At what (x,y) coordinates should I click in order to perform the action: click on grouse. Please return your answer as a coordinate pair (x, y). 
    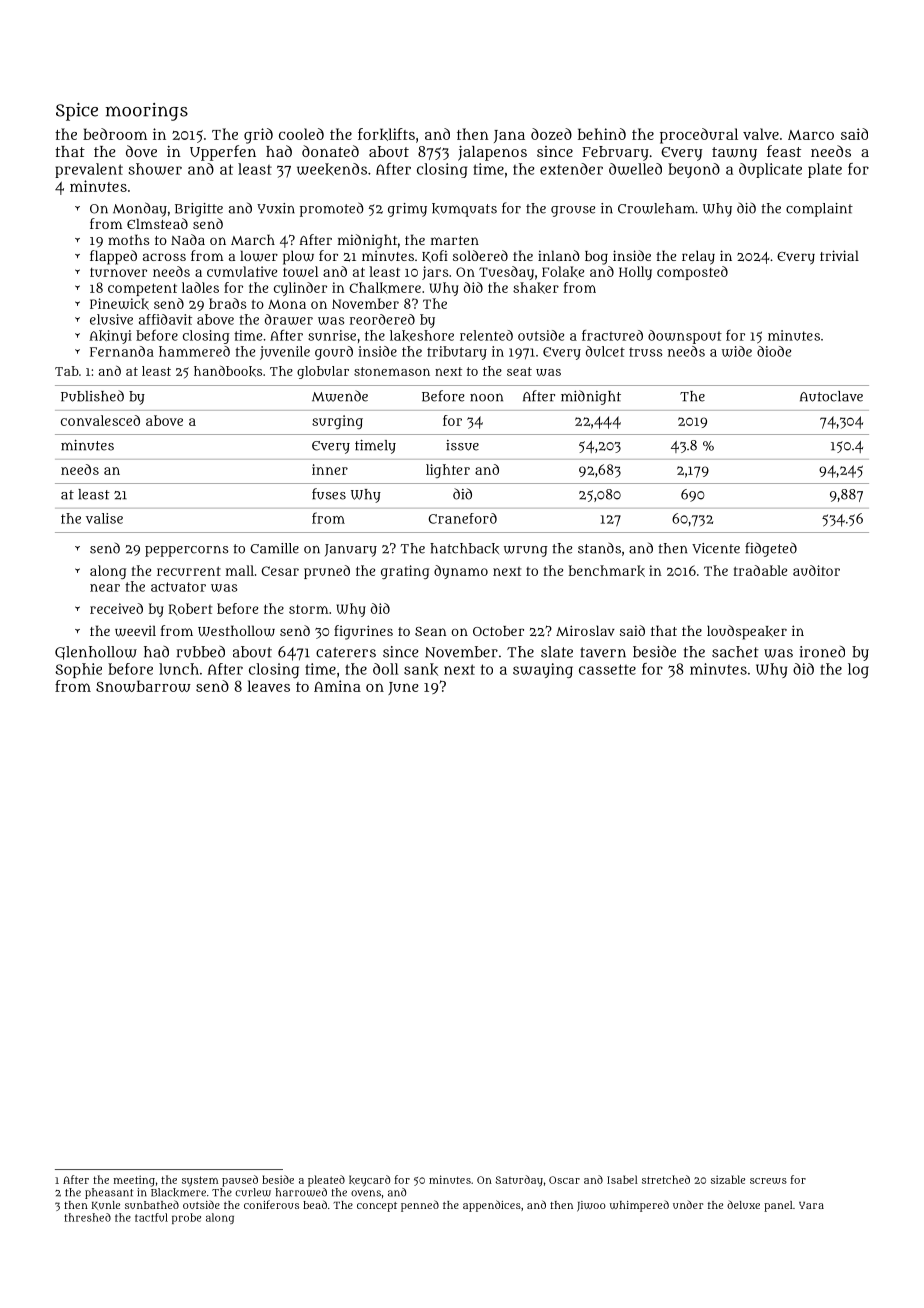
    Looking at the image, I should click on (573, 211).
